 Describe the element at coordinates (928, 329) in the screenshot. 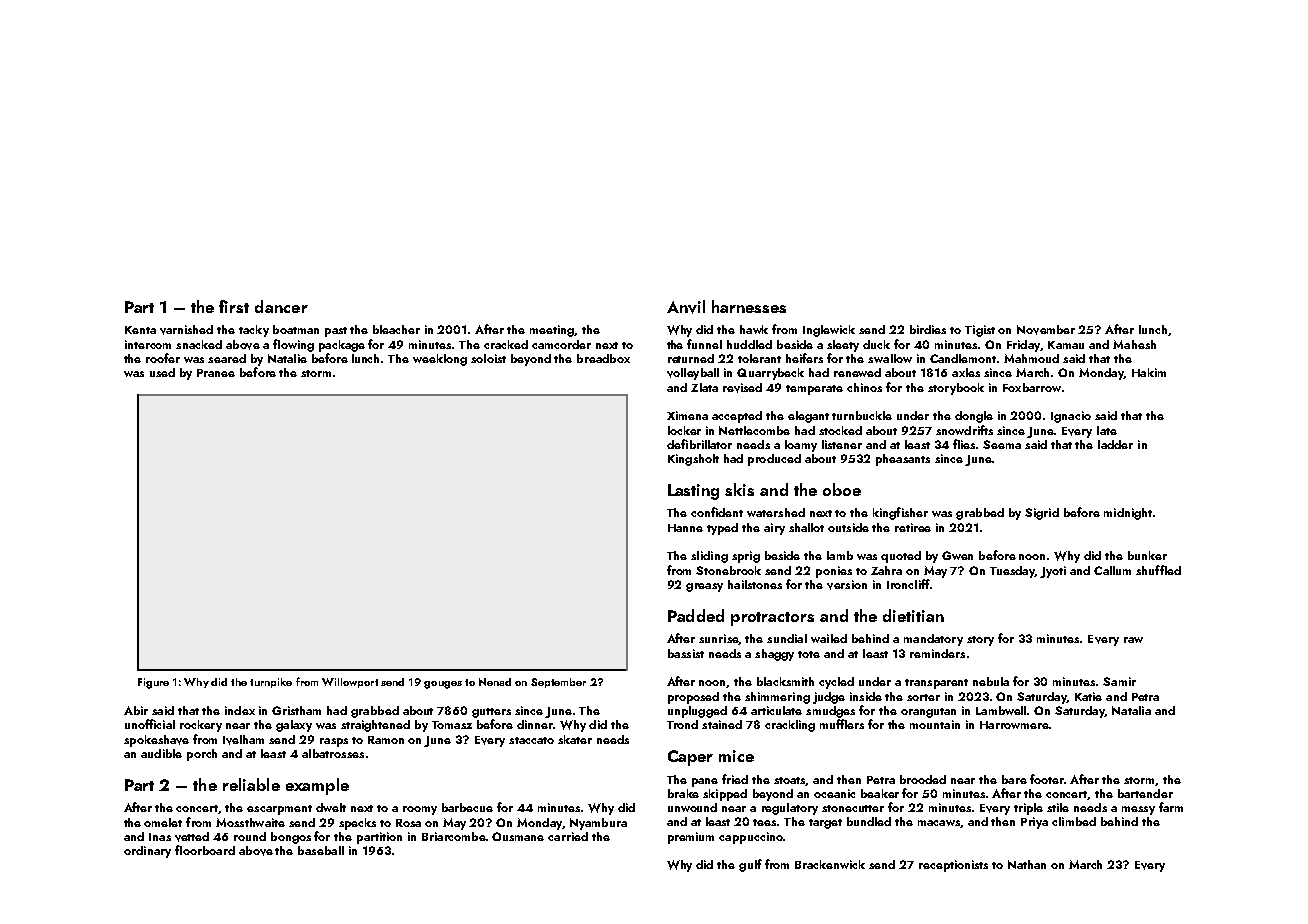

I see `birdies` at that location.
